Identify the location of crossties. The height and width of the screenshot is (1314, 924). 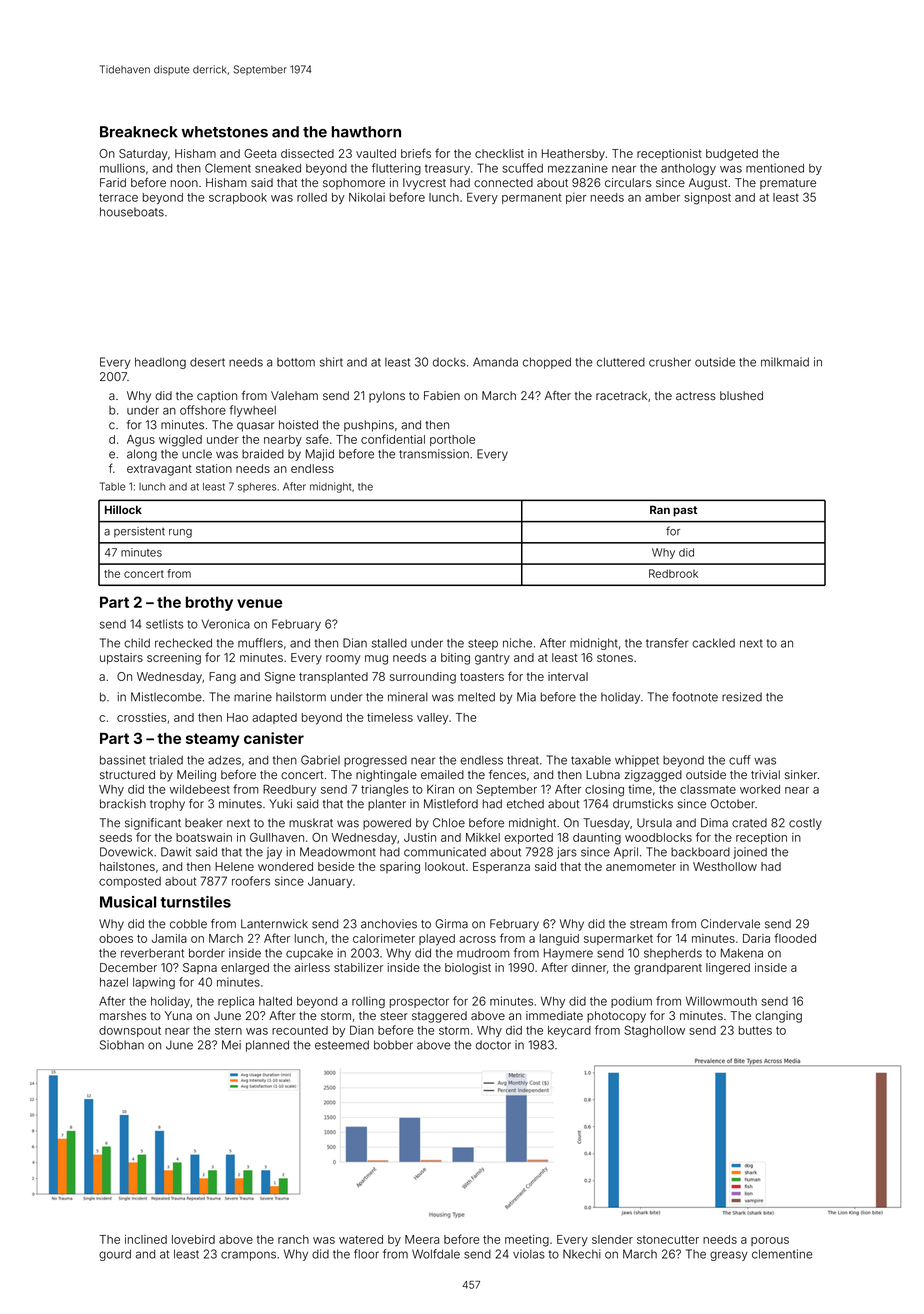
(141, 717).
